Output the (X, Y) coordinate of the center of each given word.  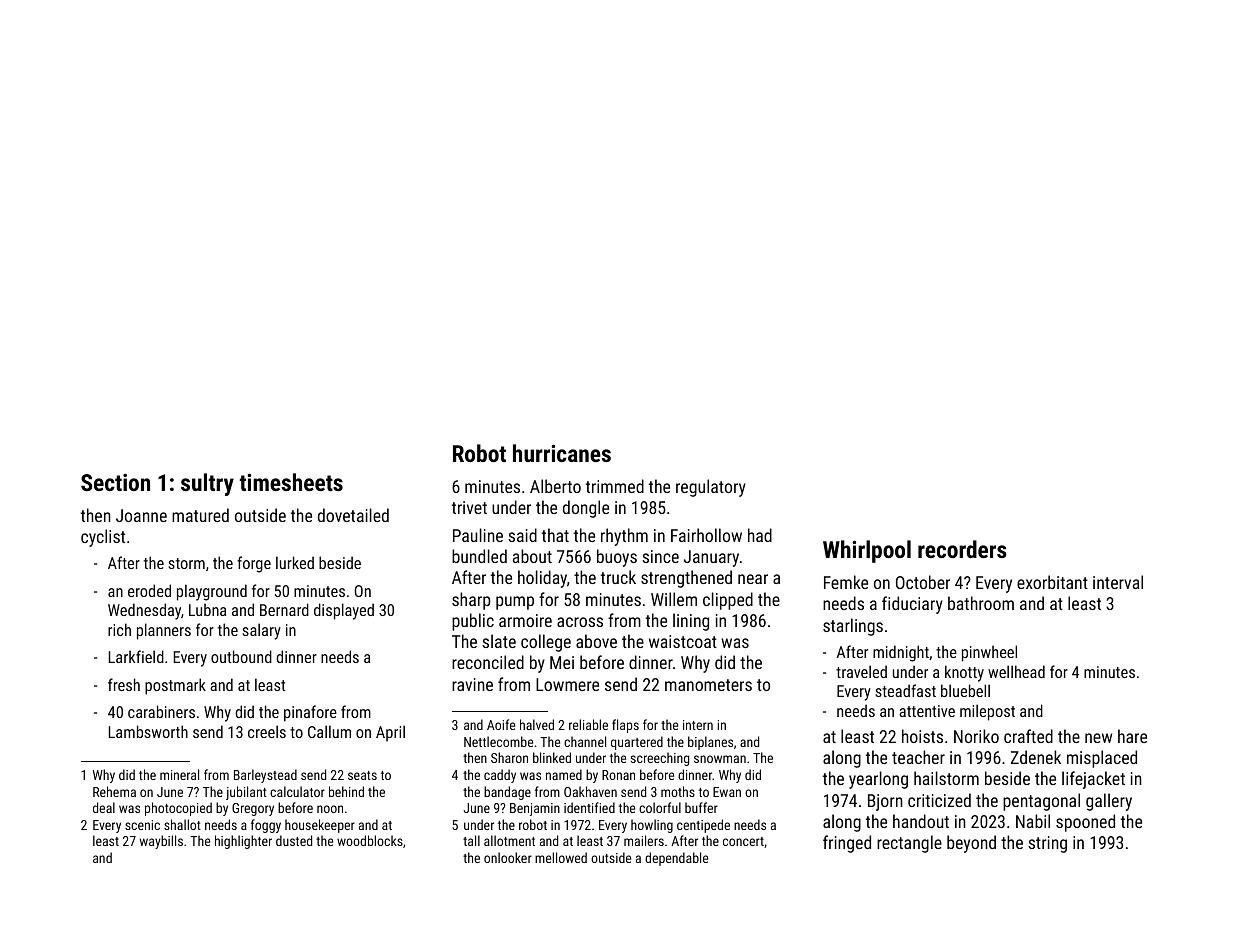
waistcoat (683, 641)
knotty (964, 673)
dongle (586, 509)
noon (330, 809)
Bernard (284, 609)
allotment (509, 840)
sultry (207, 484)
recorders (962, 549)
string (1047, 844)
